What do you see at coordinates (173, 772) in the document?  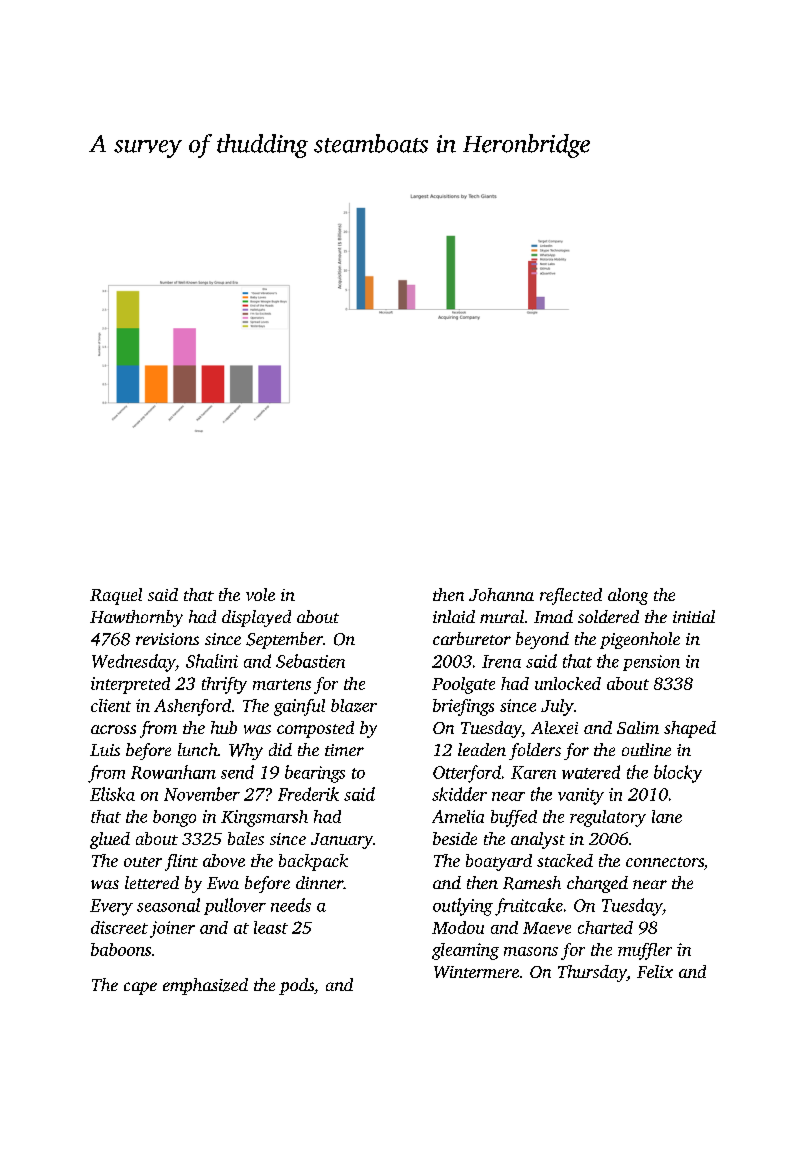 I see `Rowanham` at bounding box center [173, 772].
